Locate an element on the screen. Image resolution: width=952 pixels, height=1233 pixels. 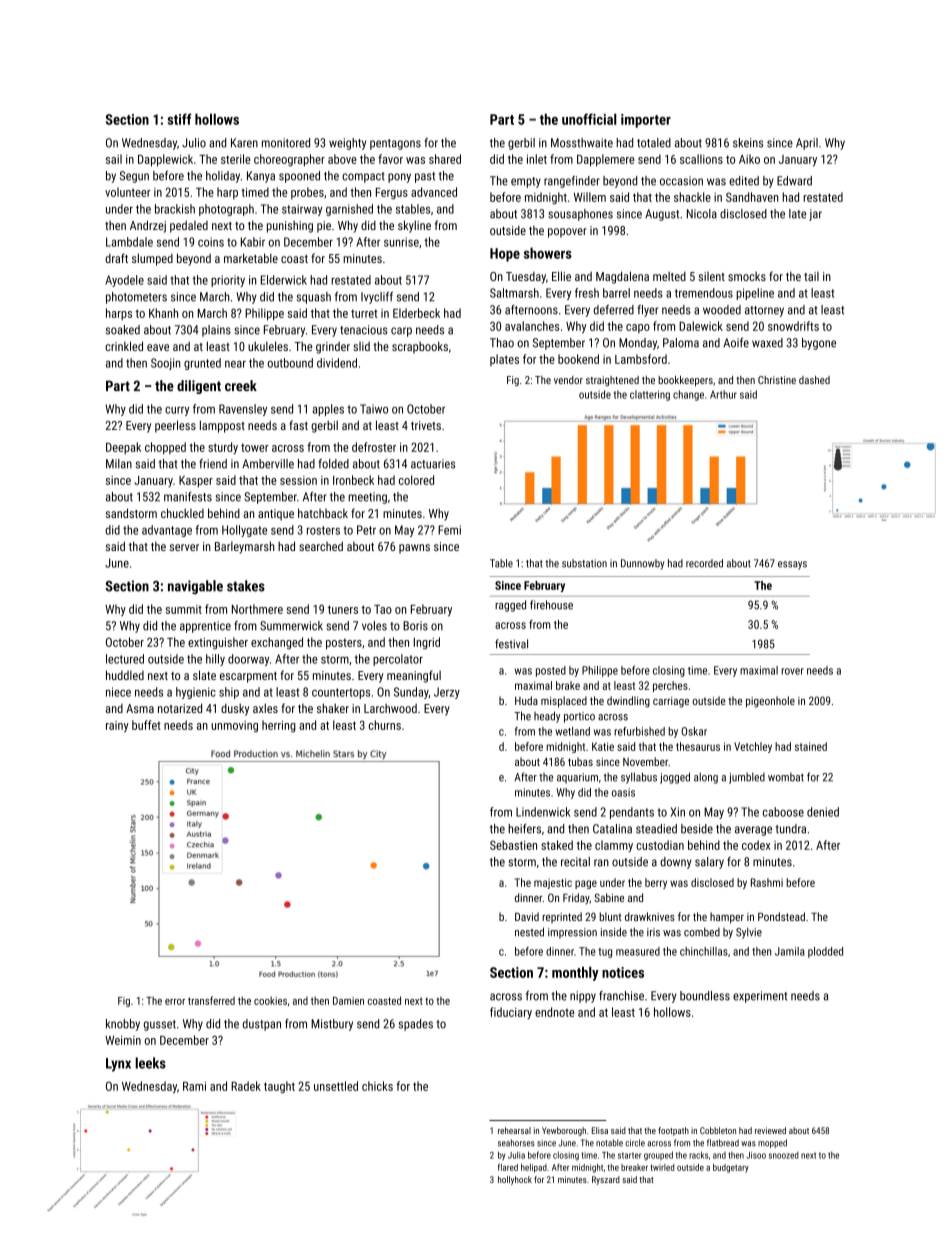
page is located at coordinates (586, 884).
